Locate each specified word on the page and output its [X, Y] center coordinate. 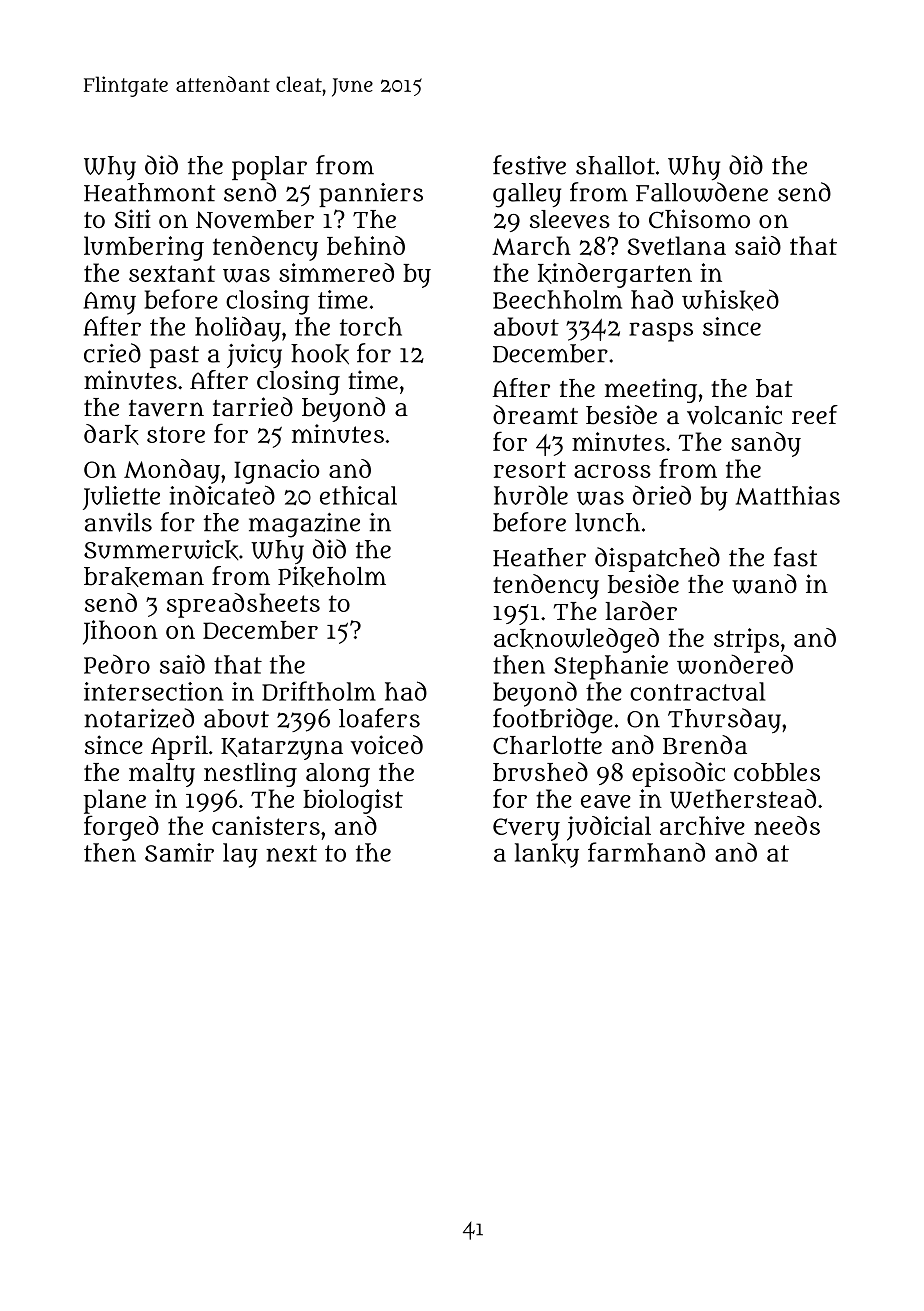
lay [240, 855]
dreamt [535, 415]
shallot [615, 165]
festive [529, 165]
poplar [269, 168]
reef [815, 414]
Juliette [121, 498]
